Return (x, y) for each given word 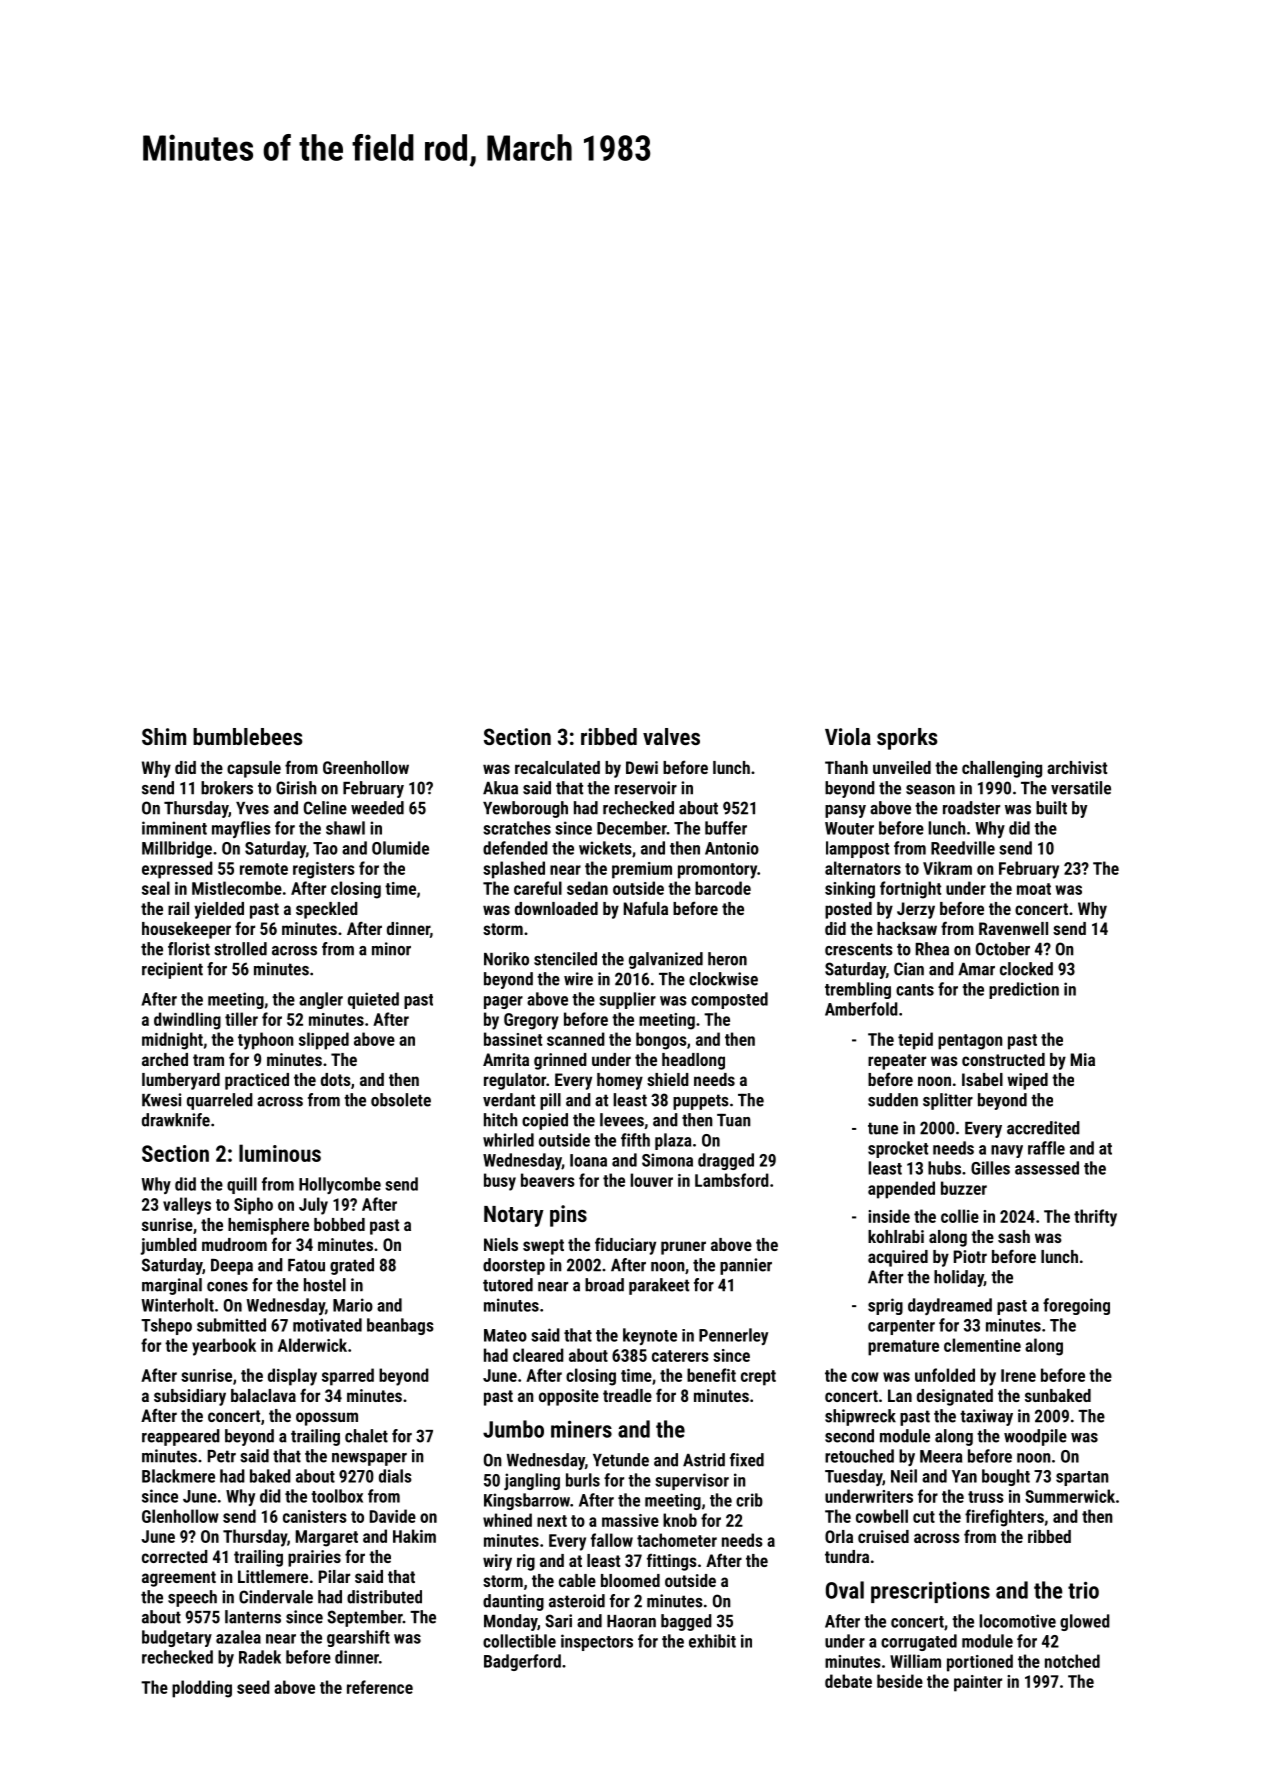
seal (156, 888)
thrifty (1095, 1218)
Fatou (306, 1265)
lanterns (253, 1617)
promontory (717, 871)
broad (604, 1285)
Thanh (846, 767)
